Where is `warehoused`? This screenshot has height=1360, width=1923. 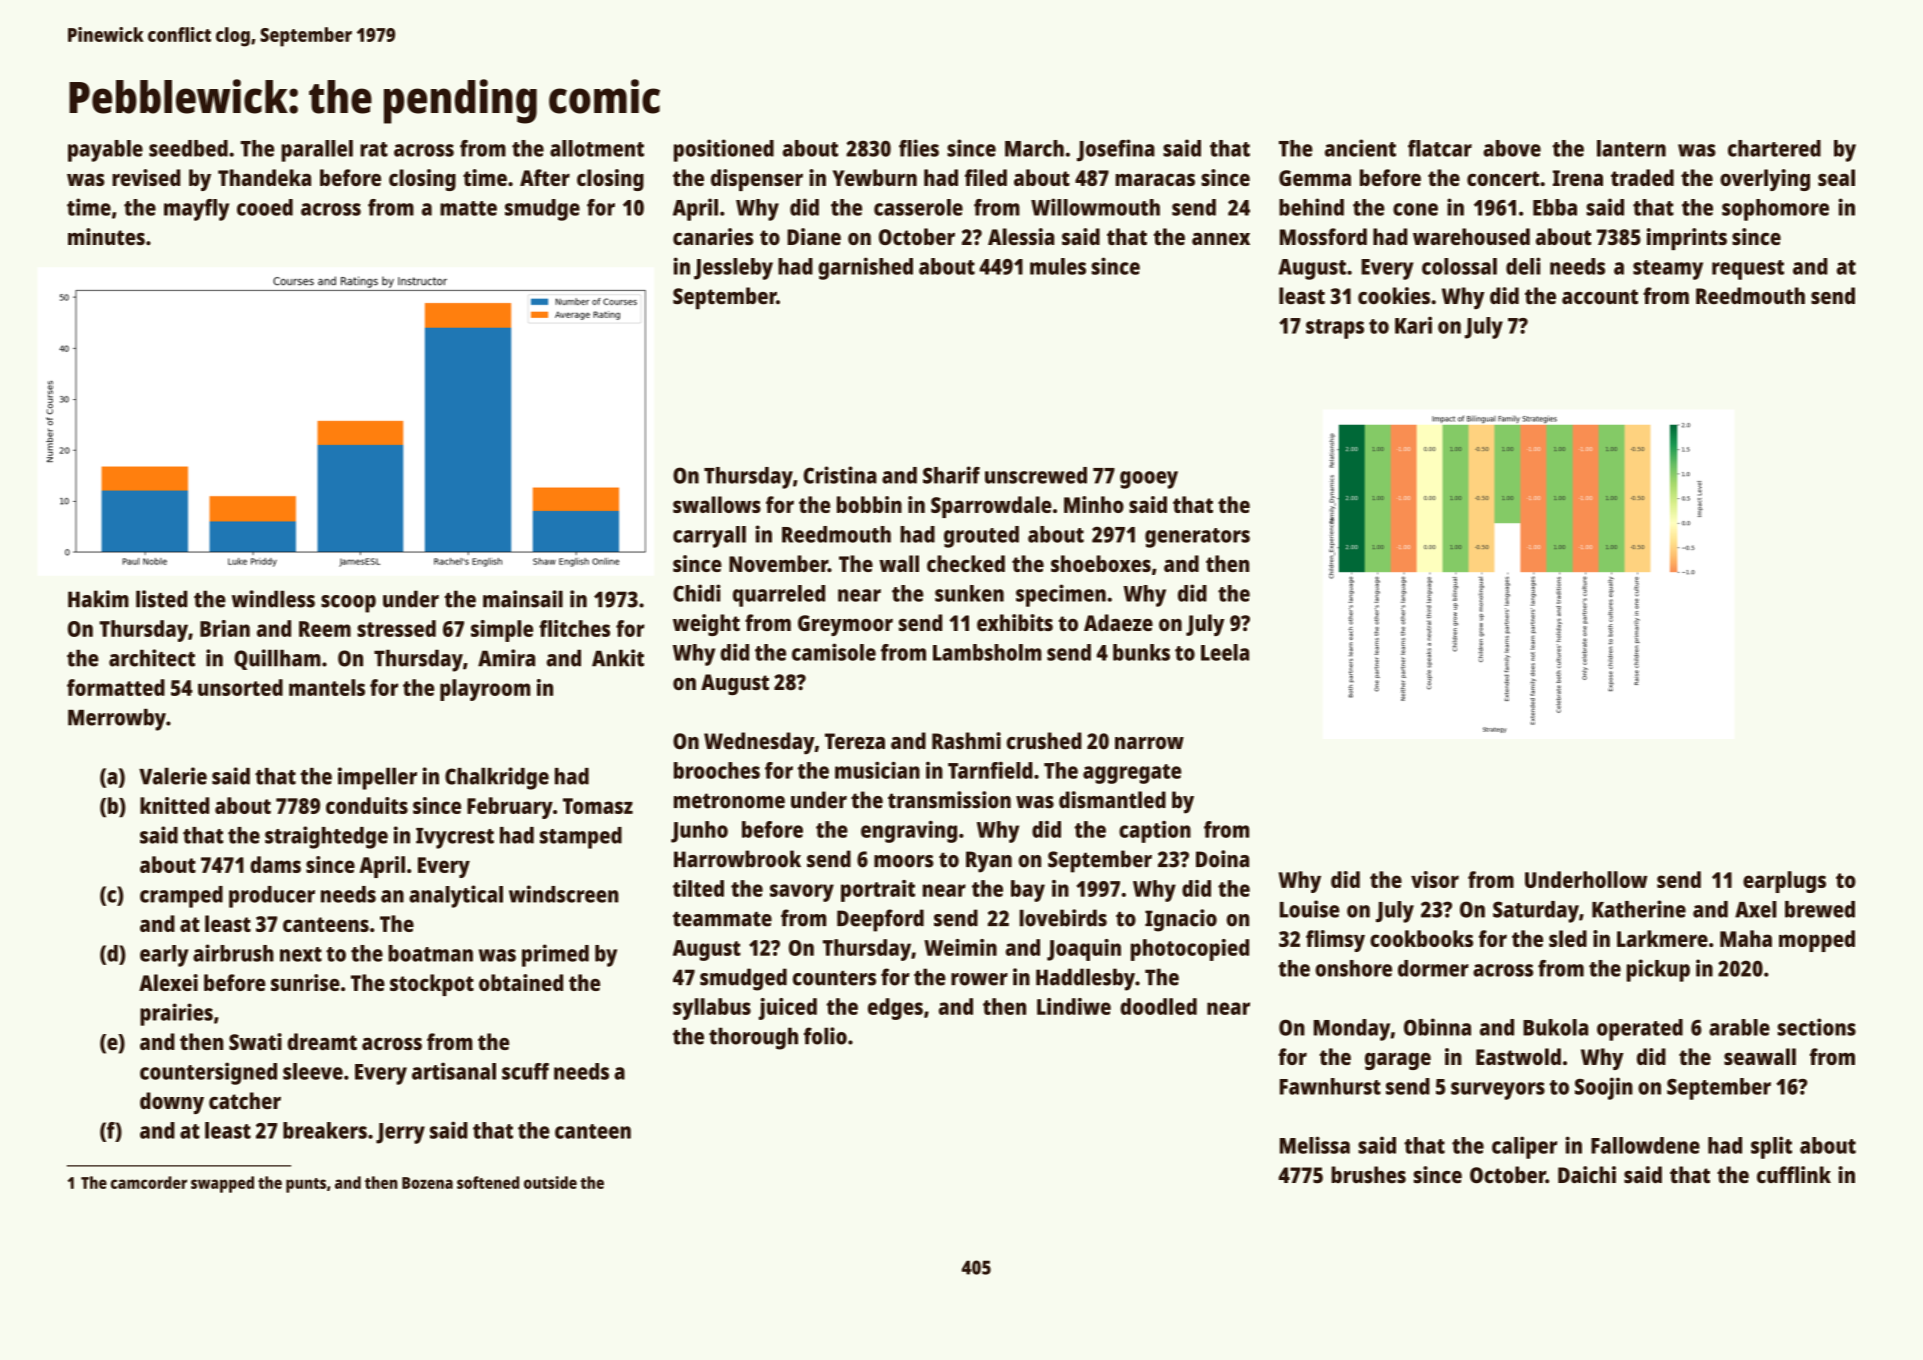 warehoused is located at coordinates (1471, 236).
